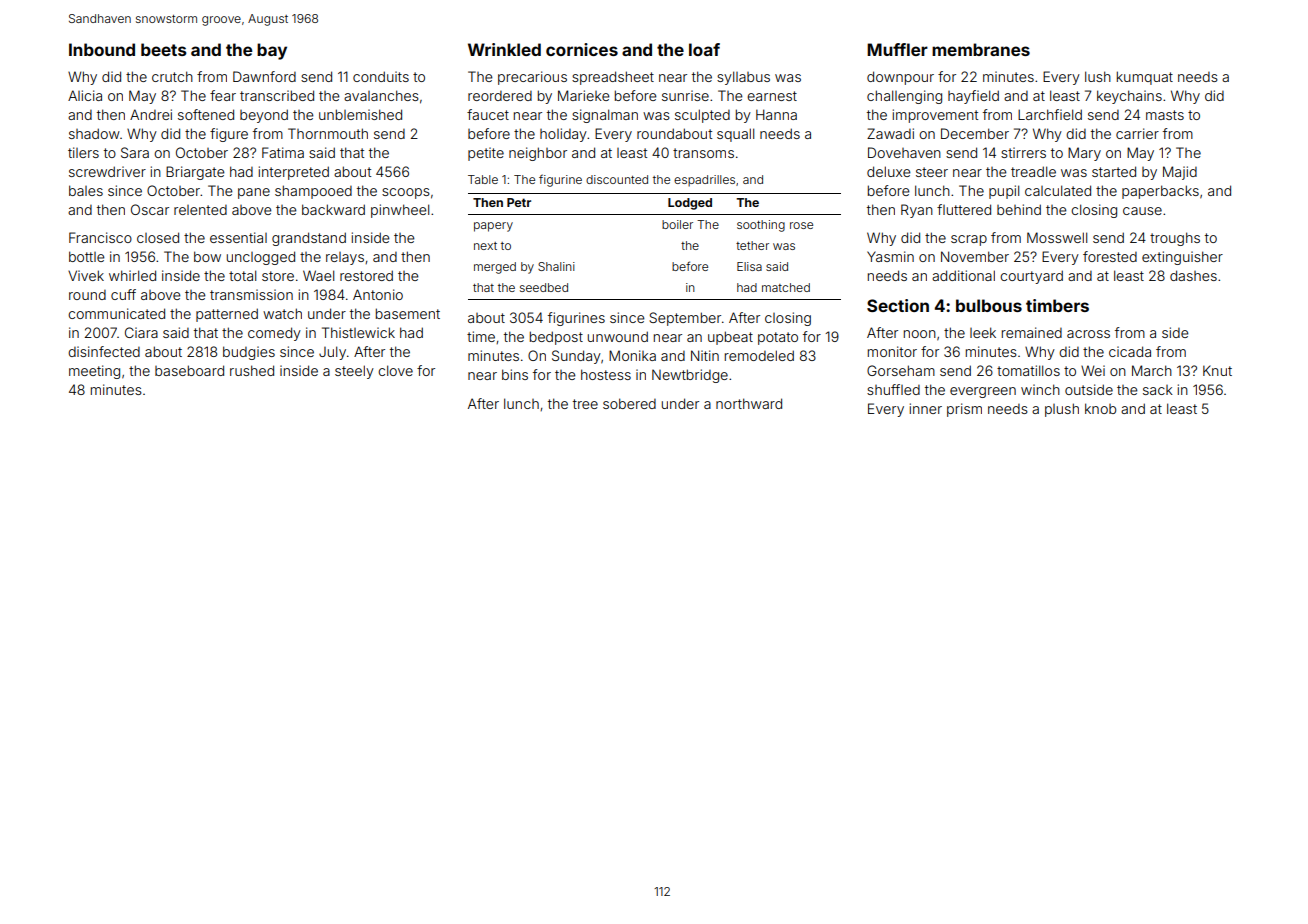 The height and width of the document is (924, 1308). Describe the element at coordinates (898, 305) in the document. I see `Section` at that location.
